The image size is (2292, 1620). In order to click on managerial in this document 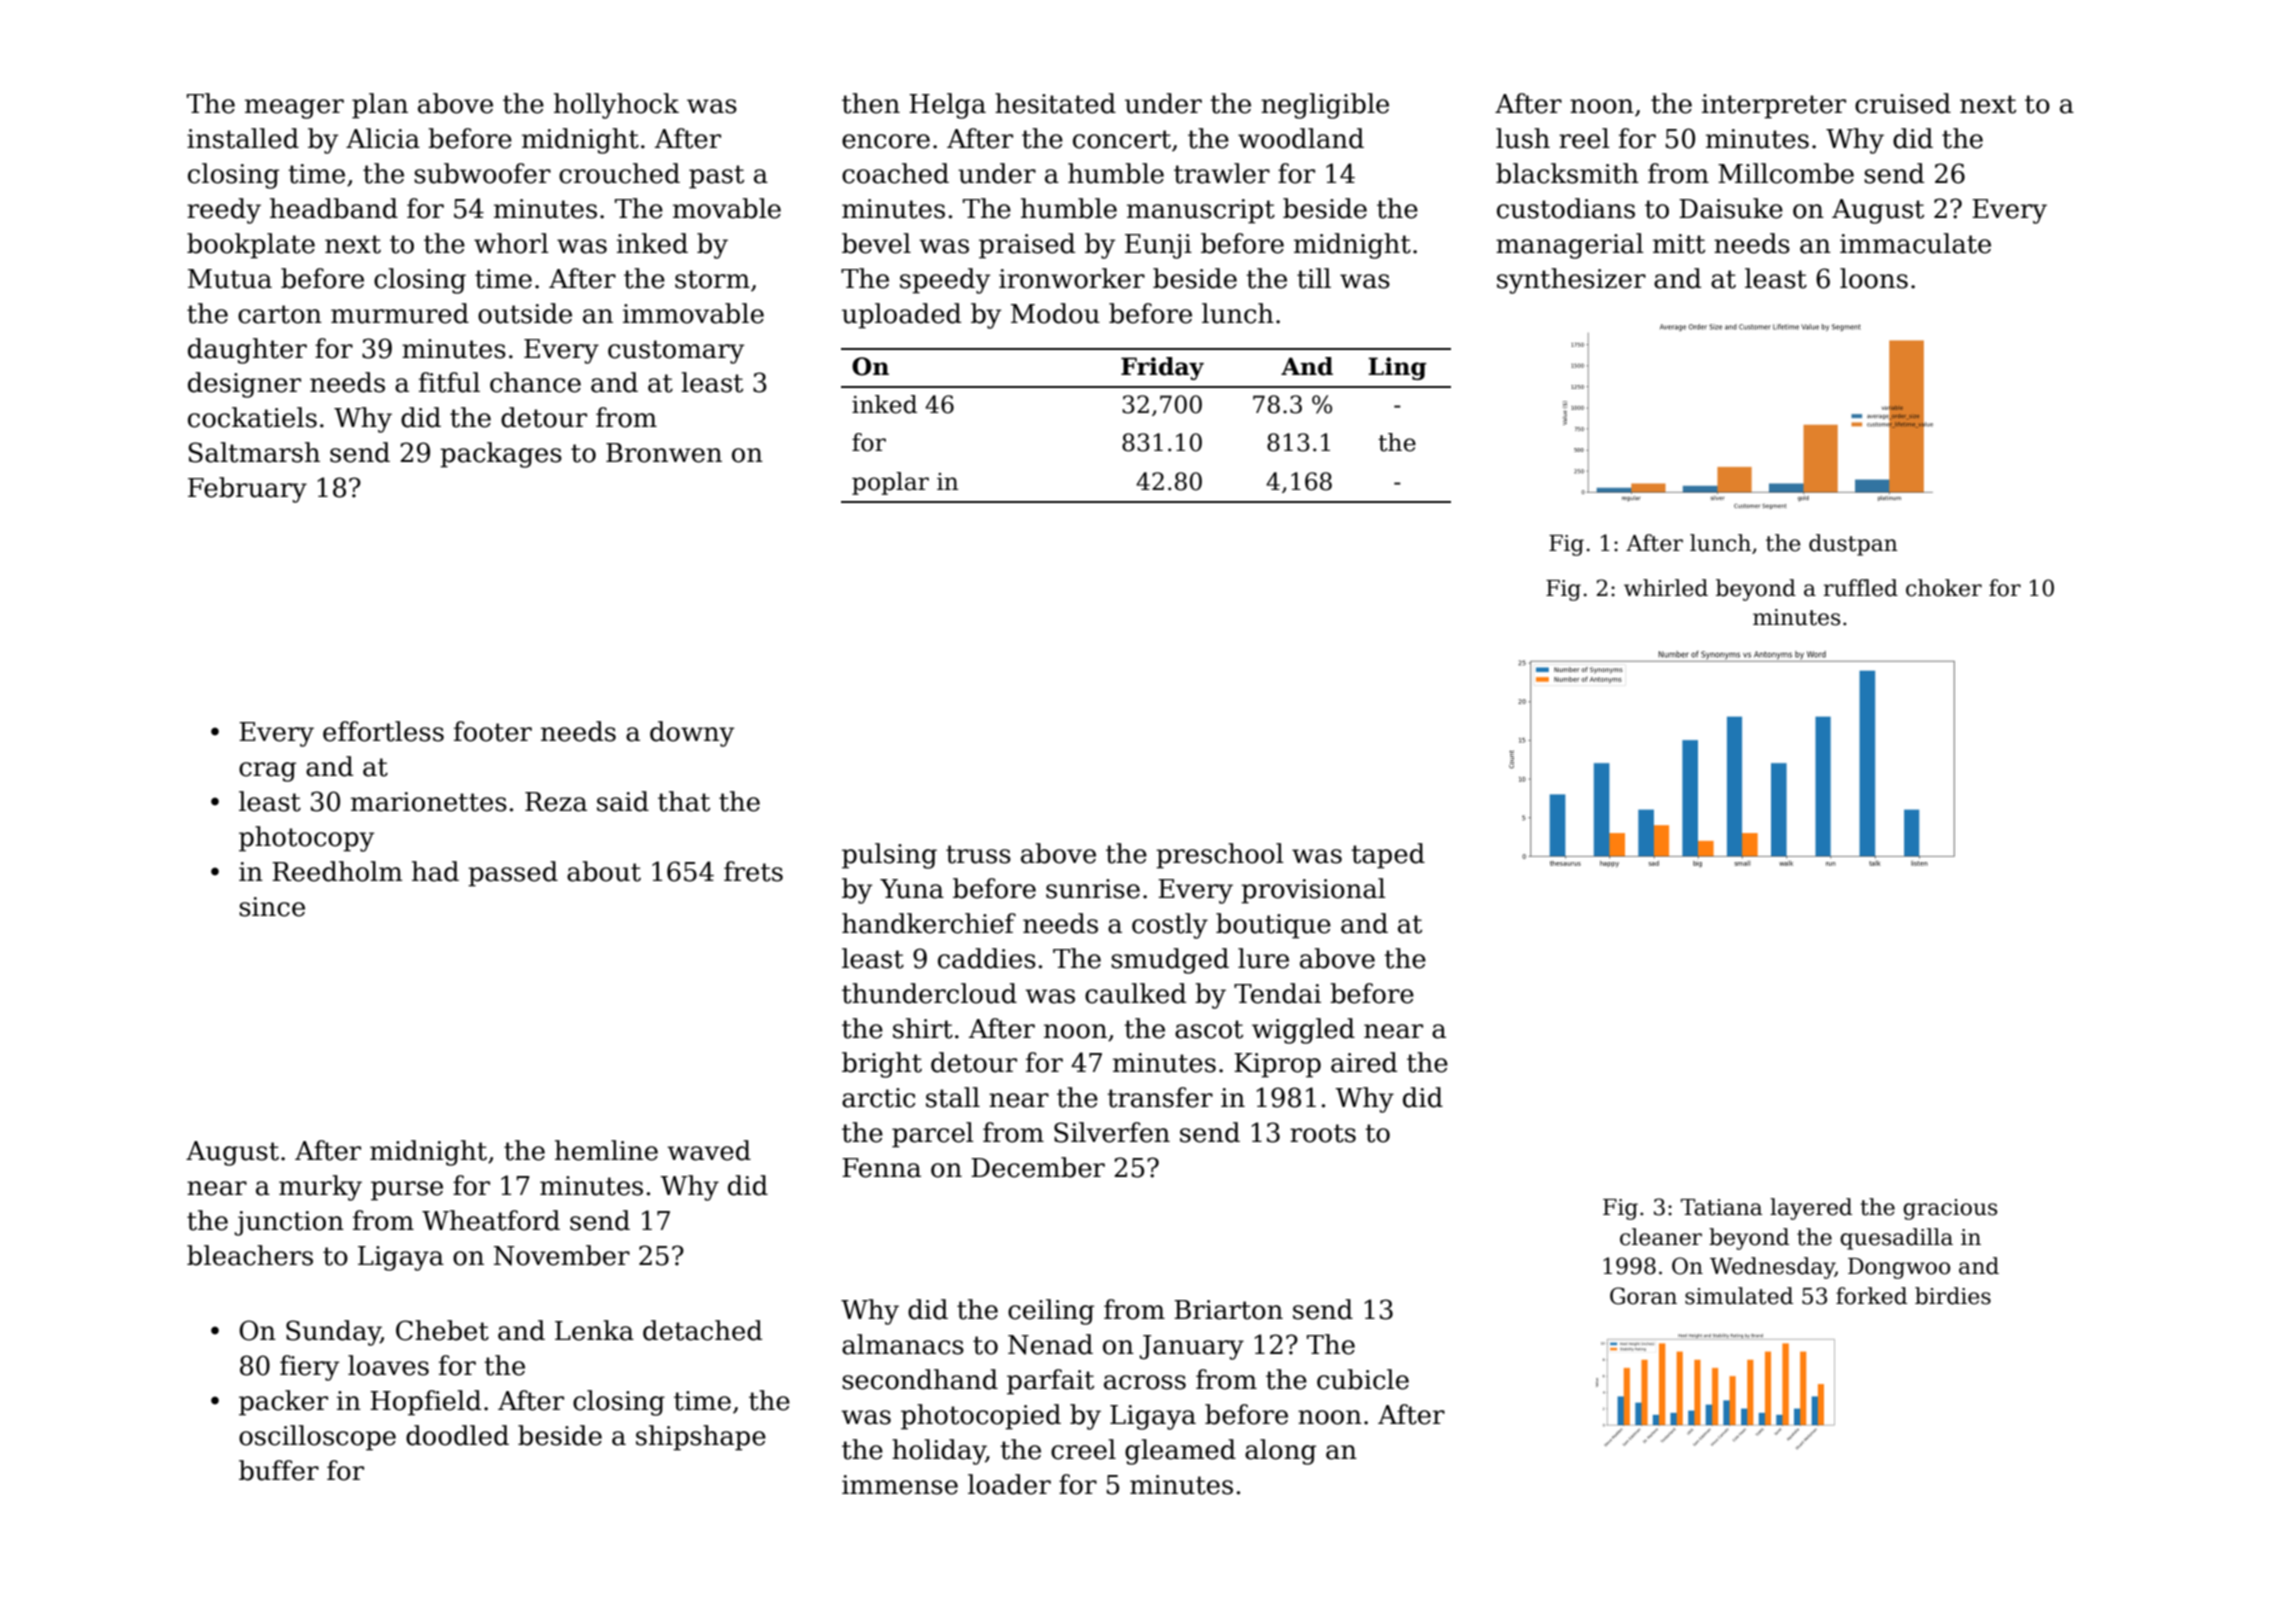, I will do `click(1570, 246)`.
